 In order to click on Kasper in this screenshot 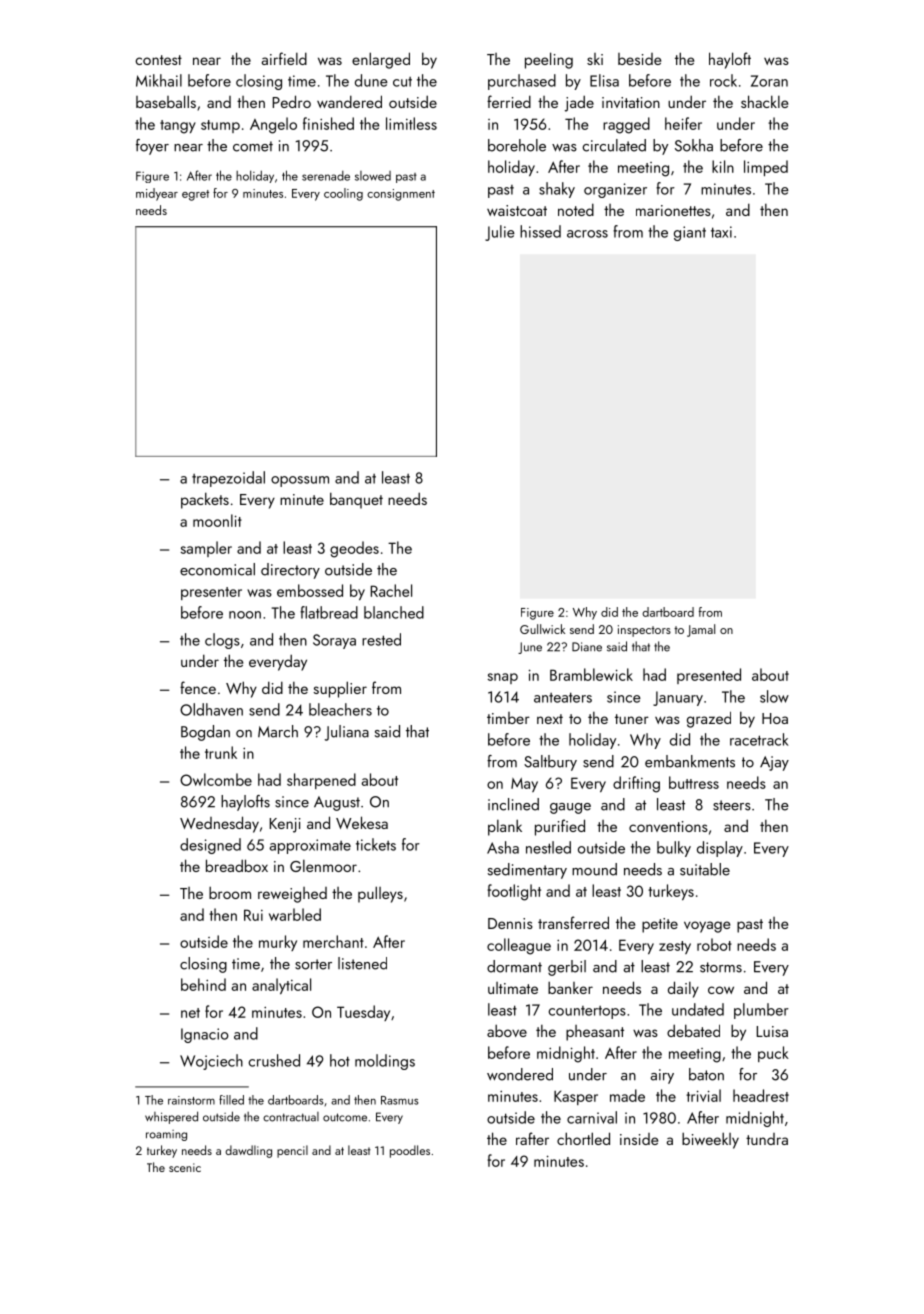, I will do `click(576, 1097)`.
